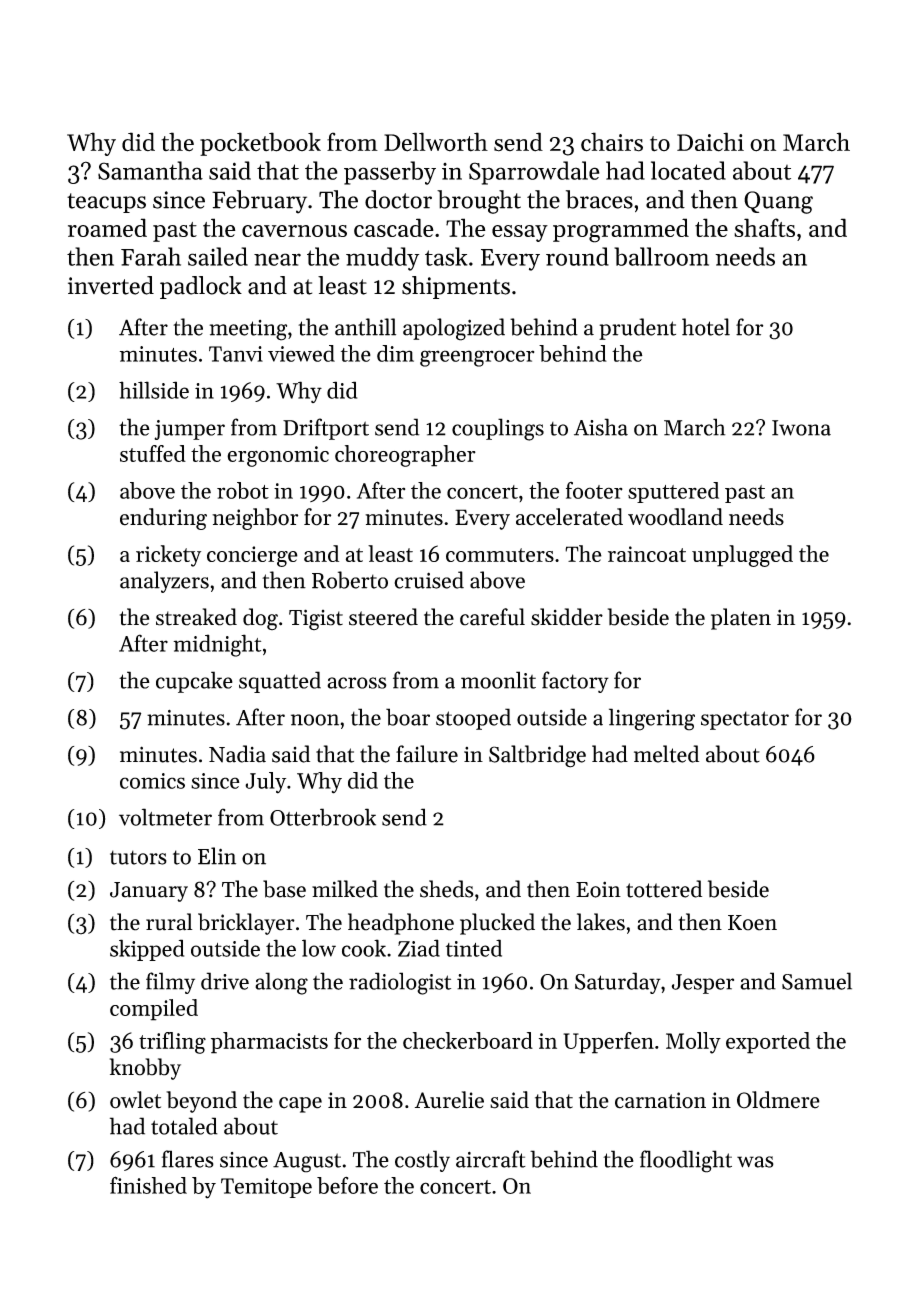 Image resolution: width=924 pixels, height=1311 pixels. I want to click on finished, so click(148, 1185).
